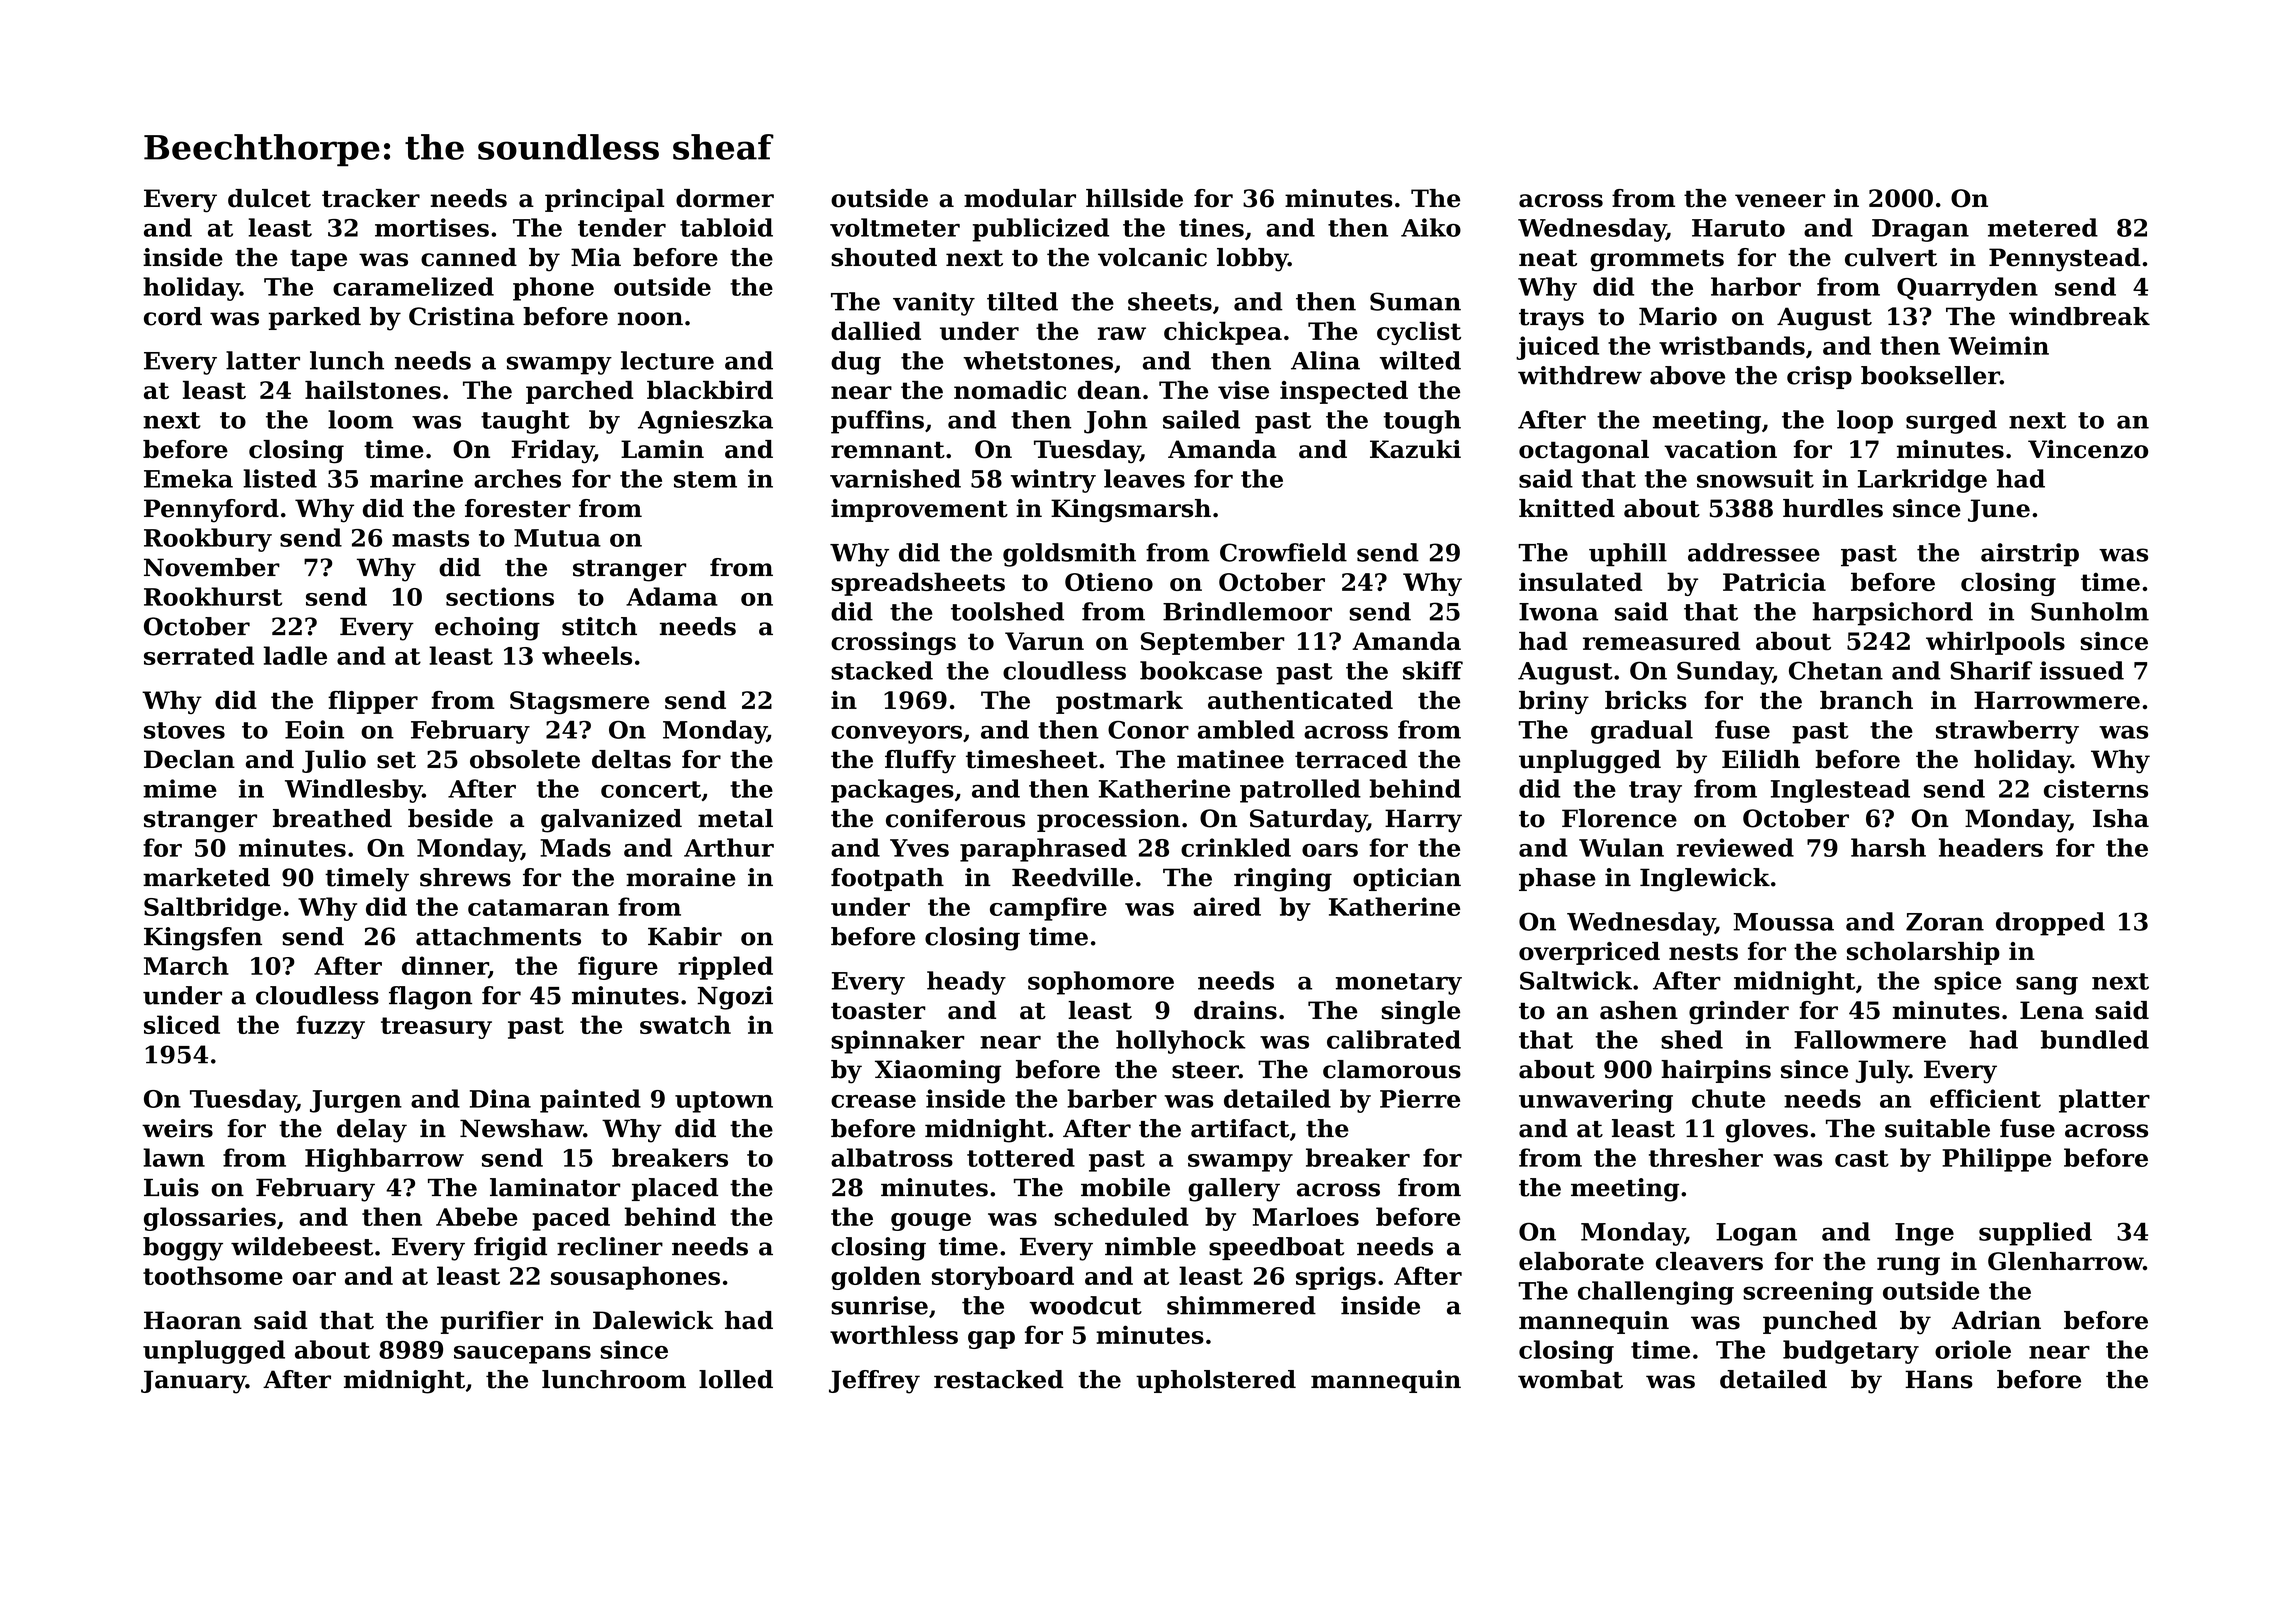 Image resolution: width=2292 pixels, height=1620 pixels. Describe the element at coordinates (1053, 481) in the image. I see `wintry` at that location.
